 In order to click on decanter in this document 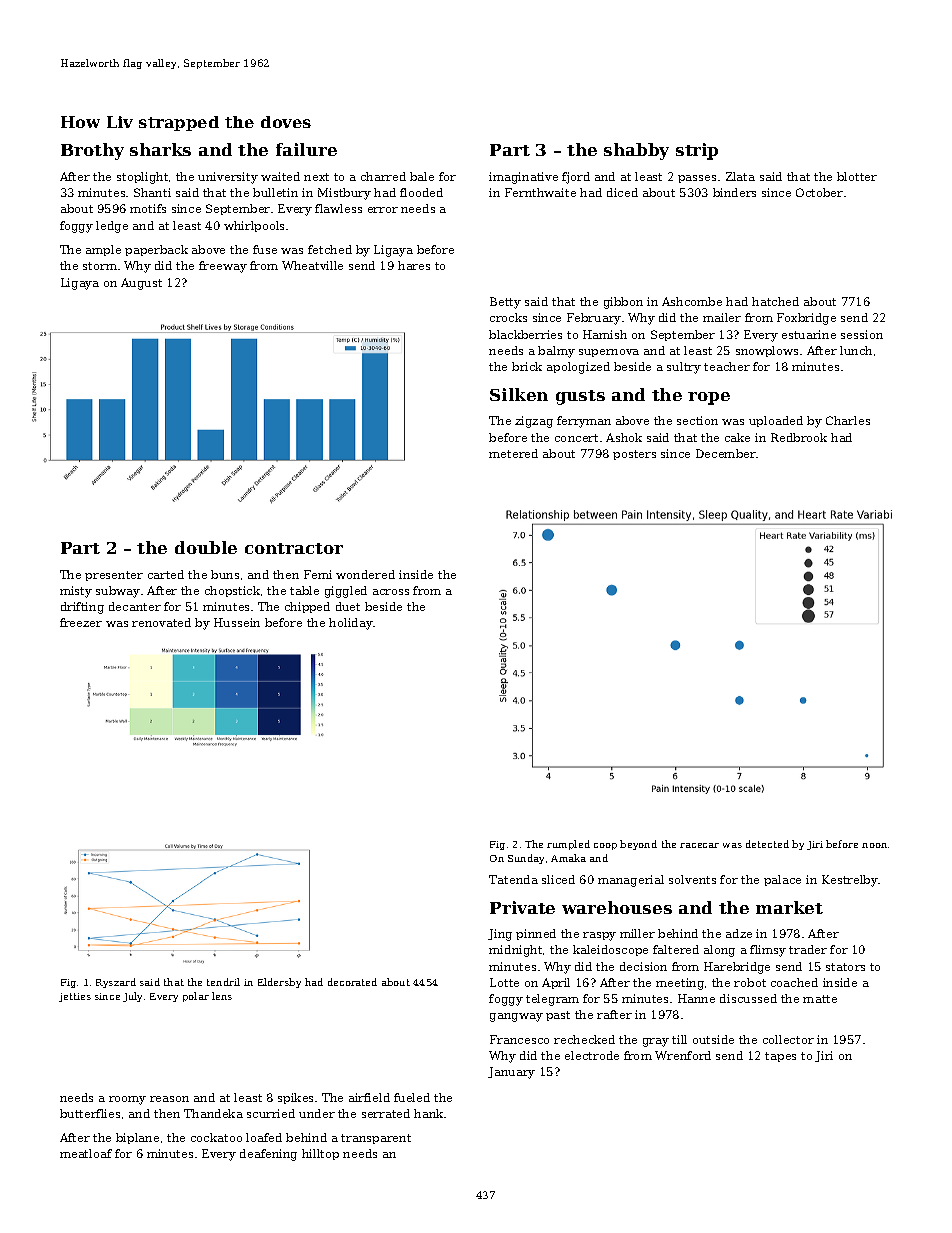, I will do `click(135, 606)`.
